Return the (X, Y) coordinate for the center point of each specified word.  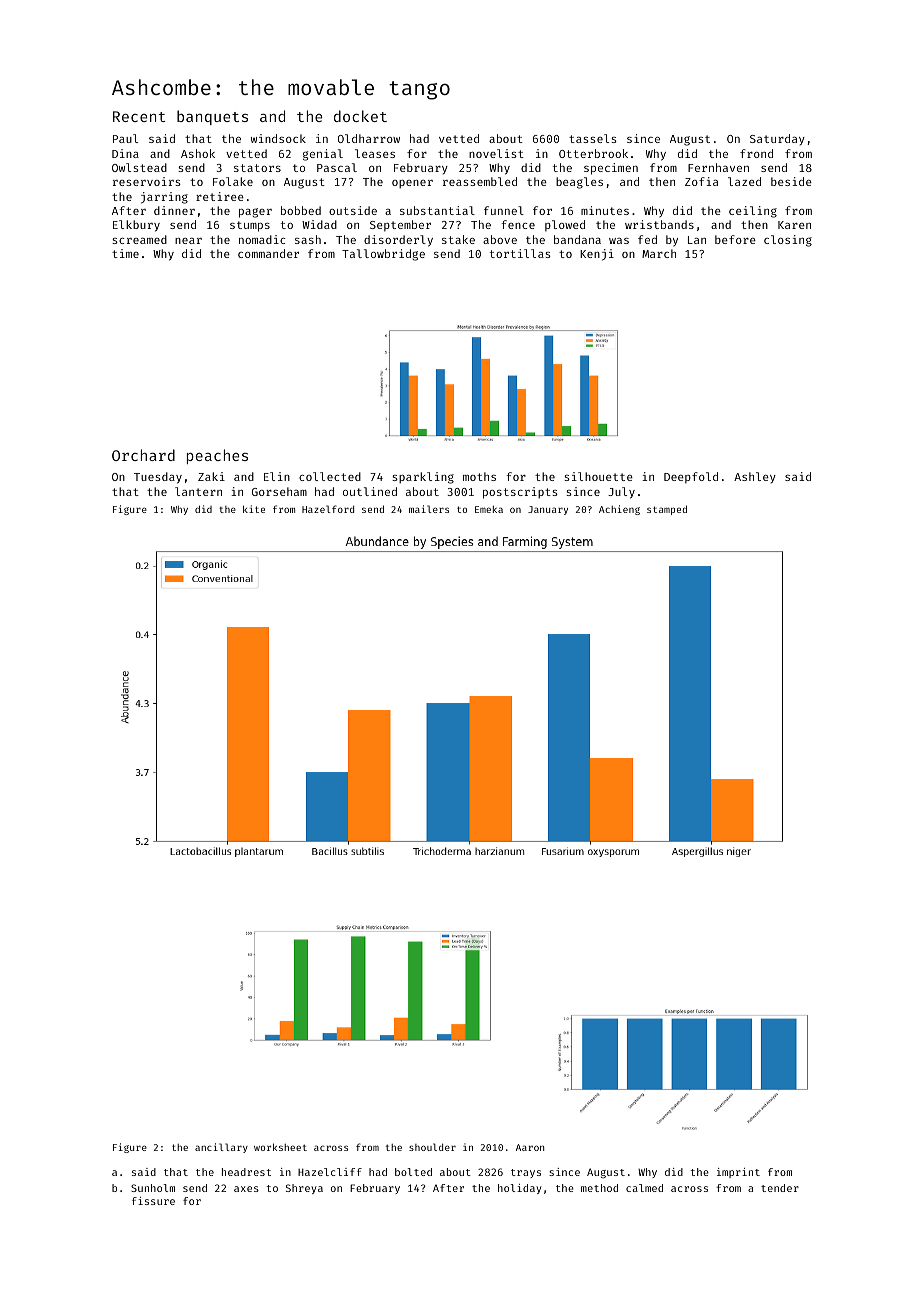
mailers (429, 509)
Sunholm (153, 1188)
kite (254, 509)
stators (257, 168)
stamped (667, 510)
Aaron (530, 1147)
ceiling (753, 212)
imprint (738, 1173)
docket (360, 116)
